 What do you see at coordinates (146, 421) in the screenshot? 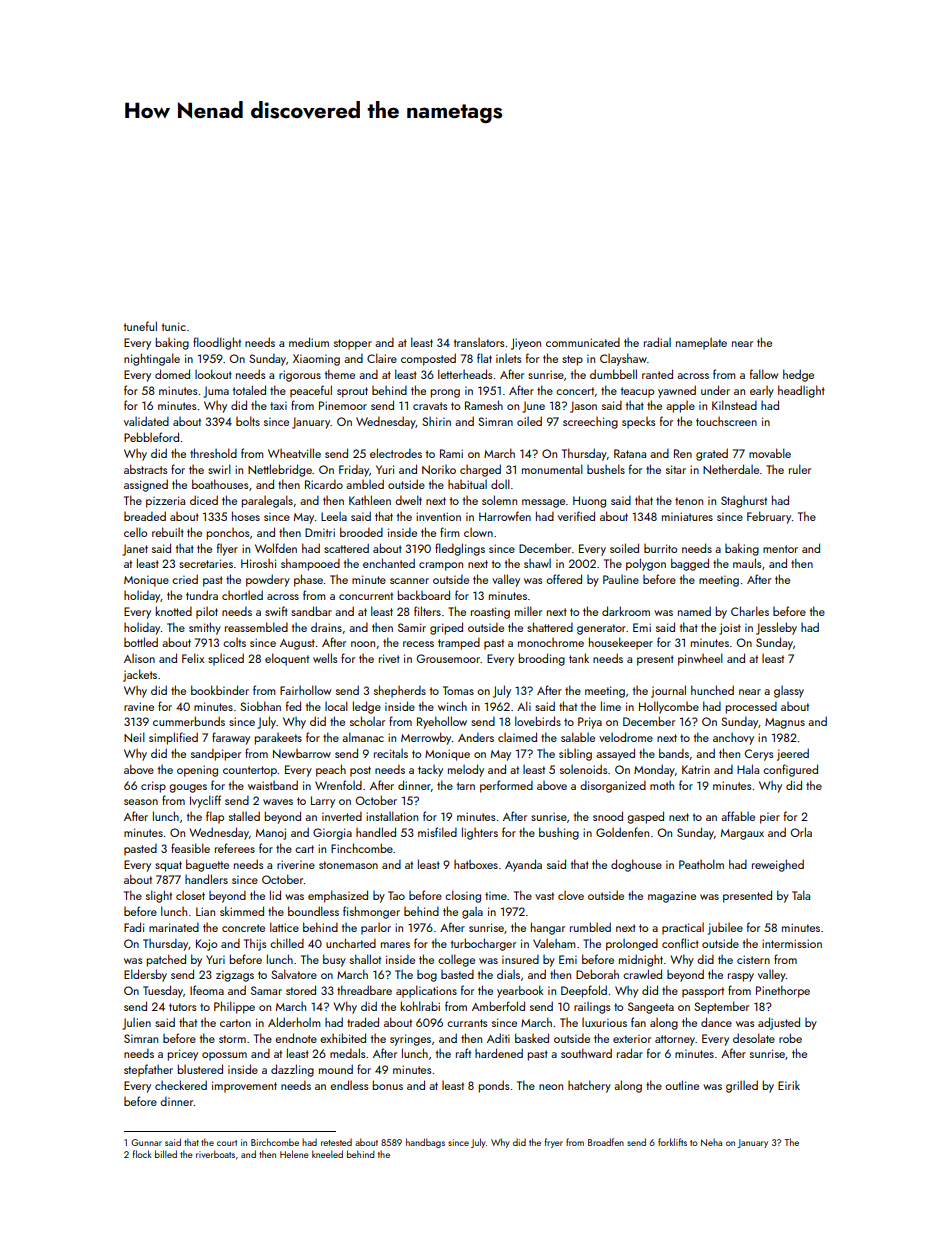
I see `validated` at bounding box center [146, 421].
